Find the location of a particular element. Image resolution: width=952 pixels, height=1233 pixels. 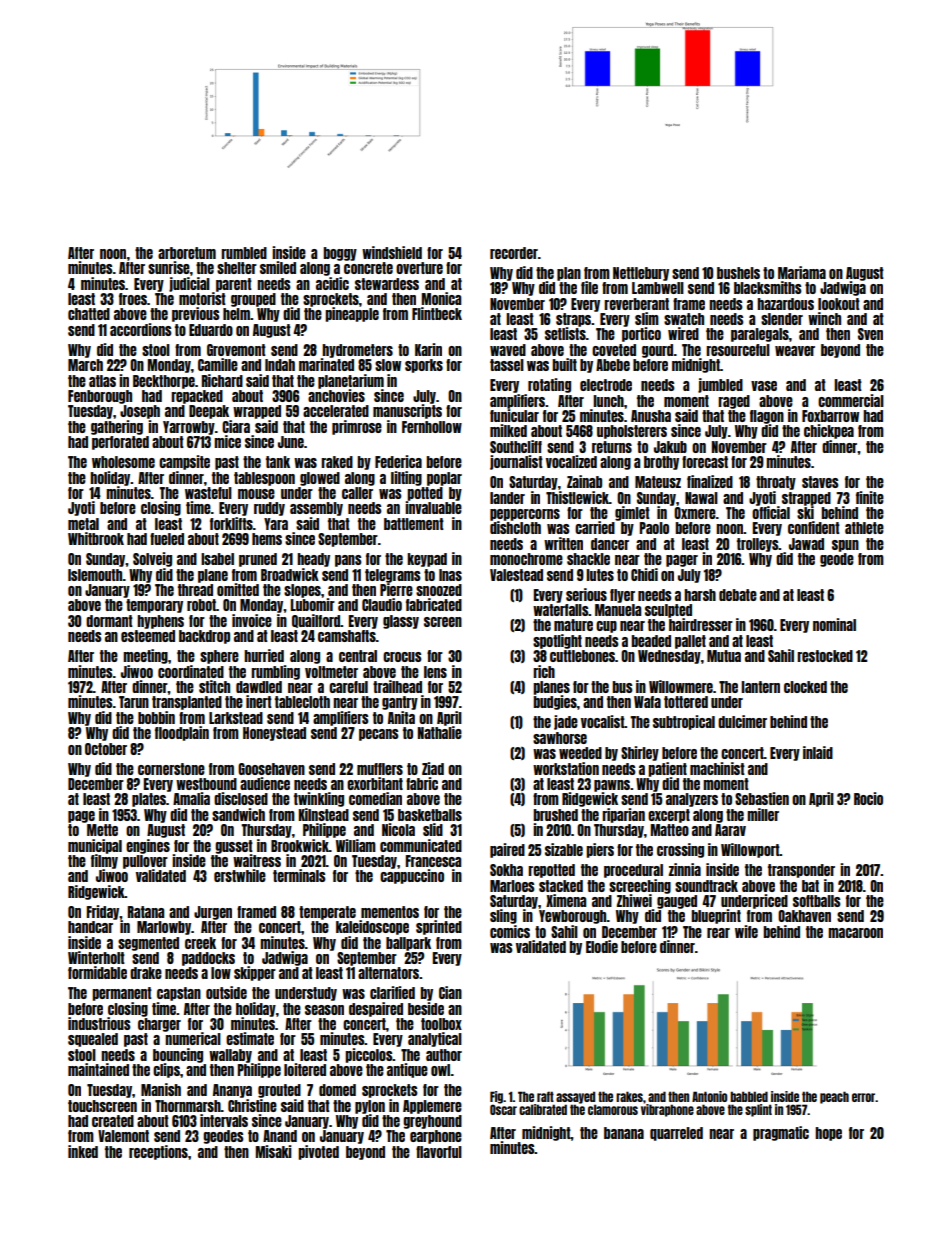

analyzers is located at coordinates (692, 800).
